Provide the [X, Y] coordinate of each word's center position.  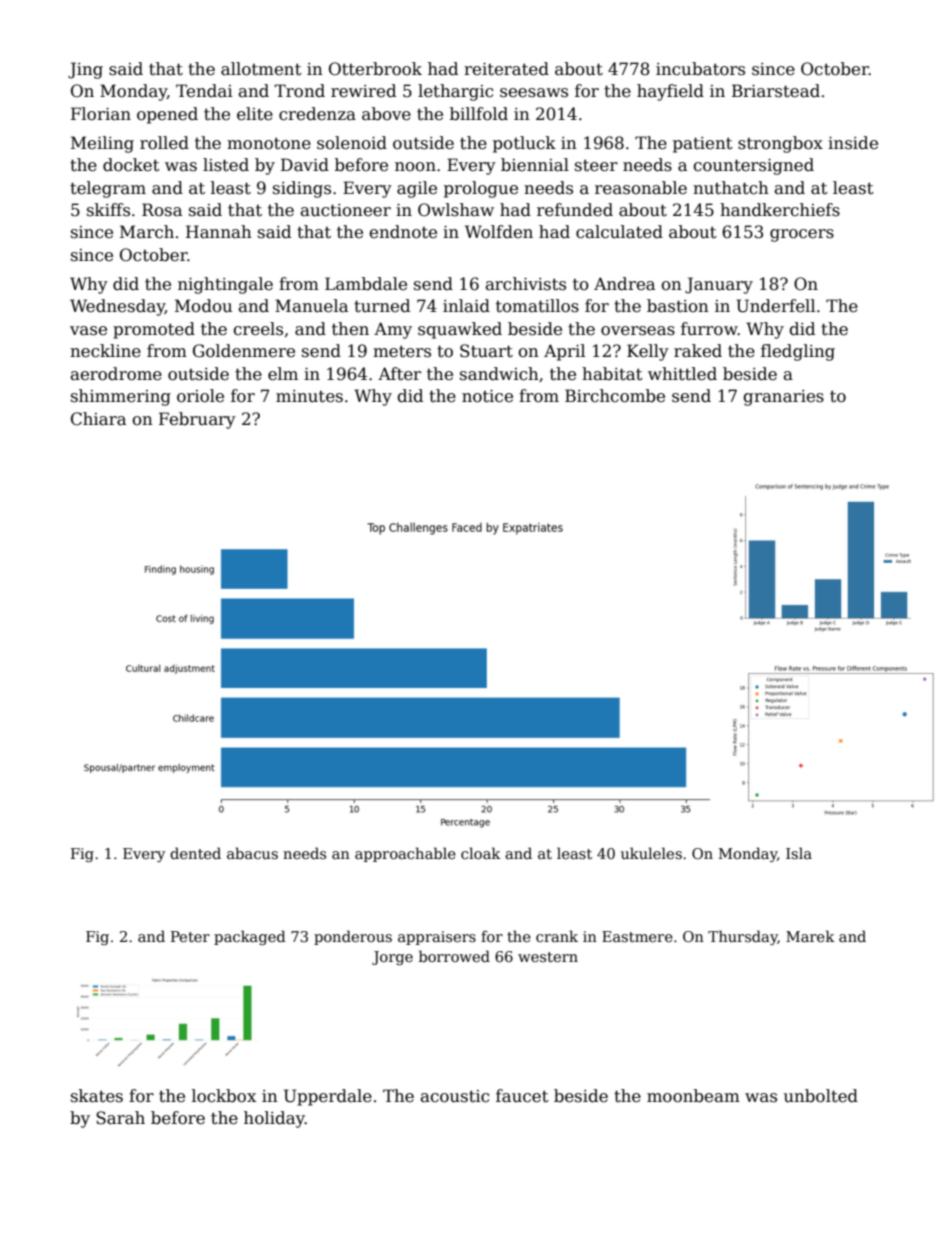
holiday [274, 1119]
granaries [783, 398]
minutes [309, 396]
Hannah [219, 232]
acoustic [455, 1096]
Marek [810, 936]
